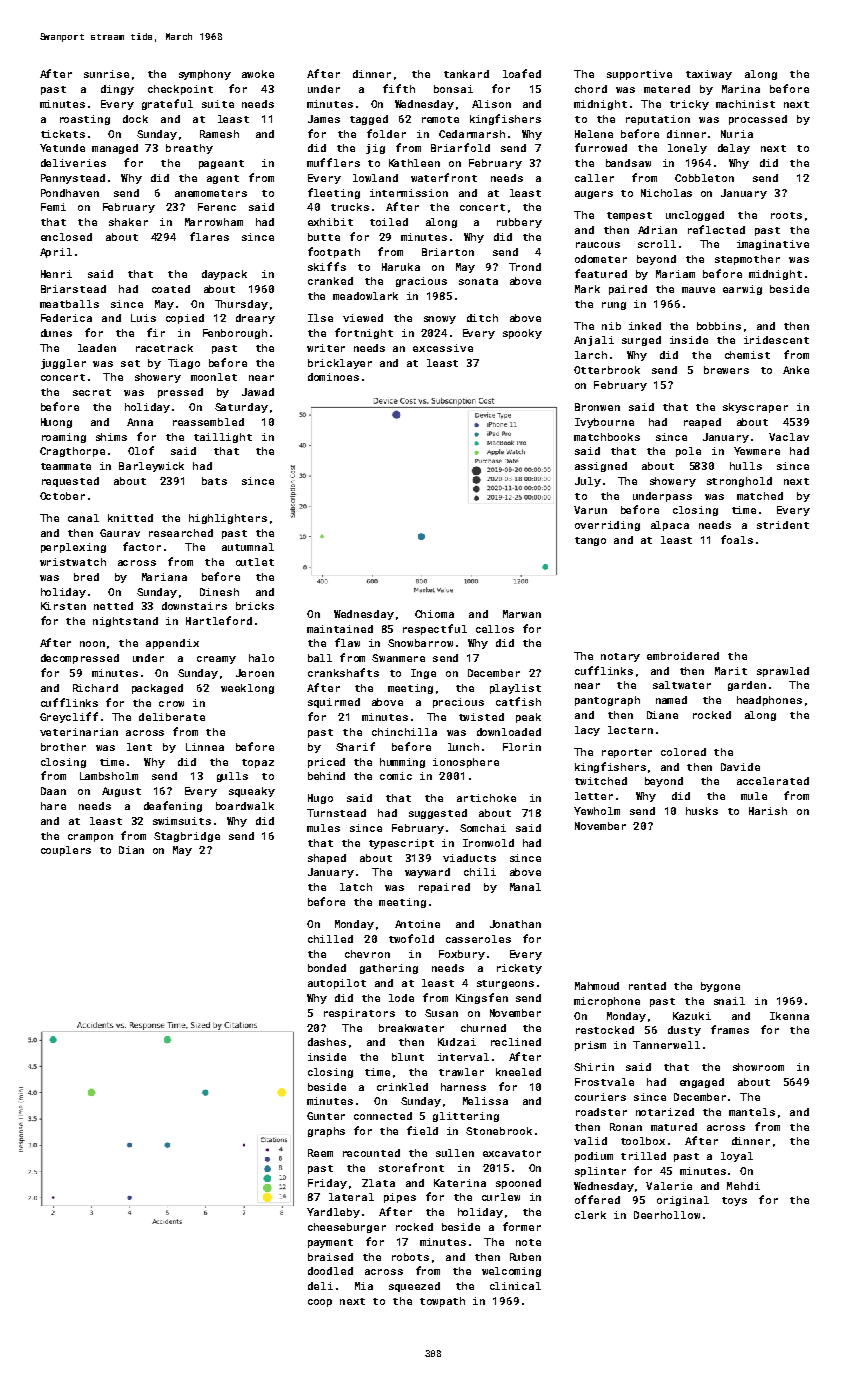 Image resolution: width=849 pixels, height=1400 pixels. I want to click on couplers, so click(66, 851).
